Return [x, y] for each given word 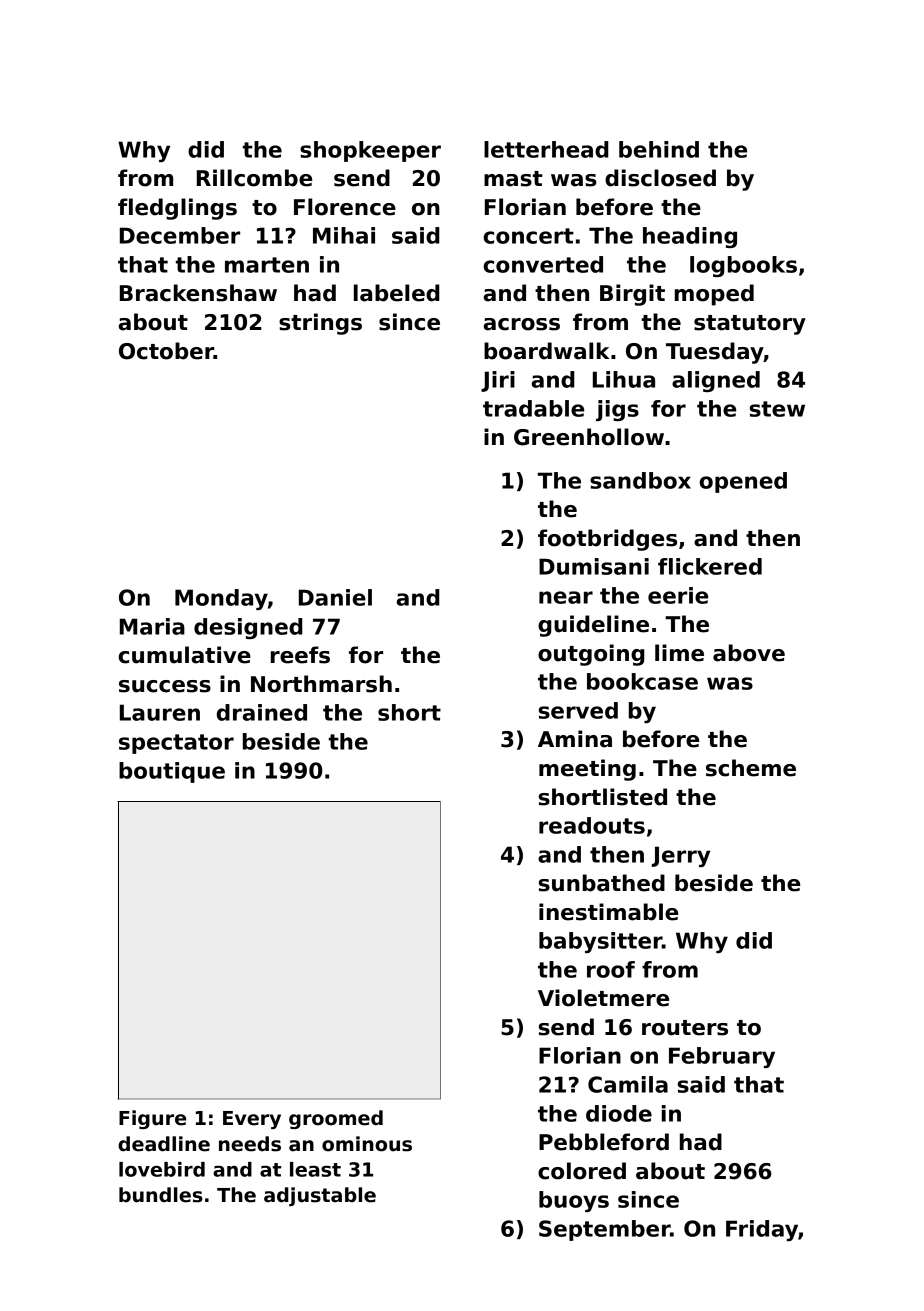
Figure [152, 1119]
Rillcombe [254, 178]
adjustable [320, 1196]
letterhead [546, 149]
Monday [221, 599]
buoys [574, 1201]
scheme [751, 768]
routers [685, 1028]
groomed [336, 1119]
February [722, 1057]
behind [659, 149]
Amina [575, 739]
